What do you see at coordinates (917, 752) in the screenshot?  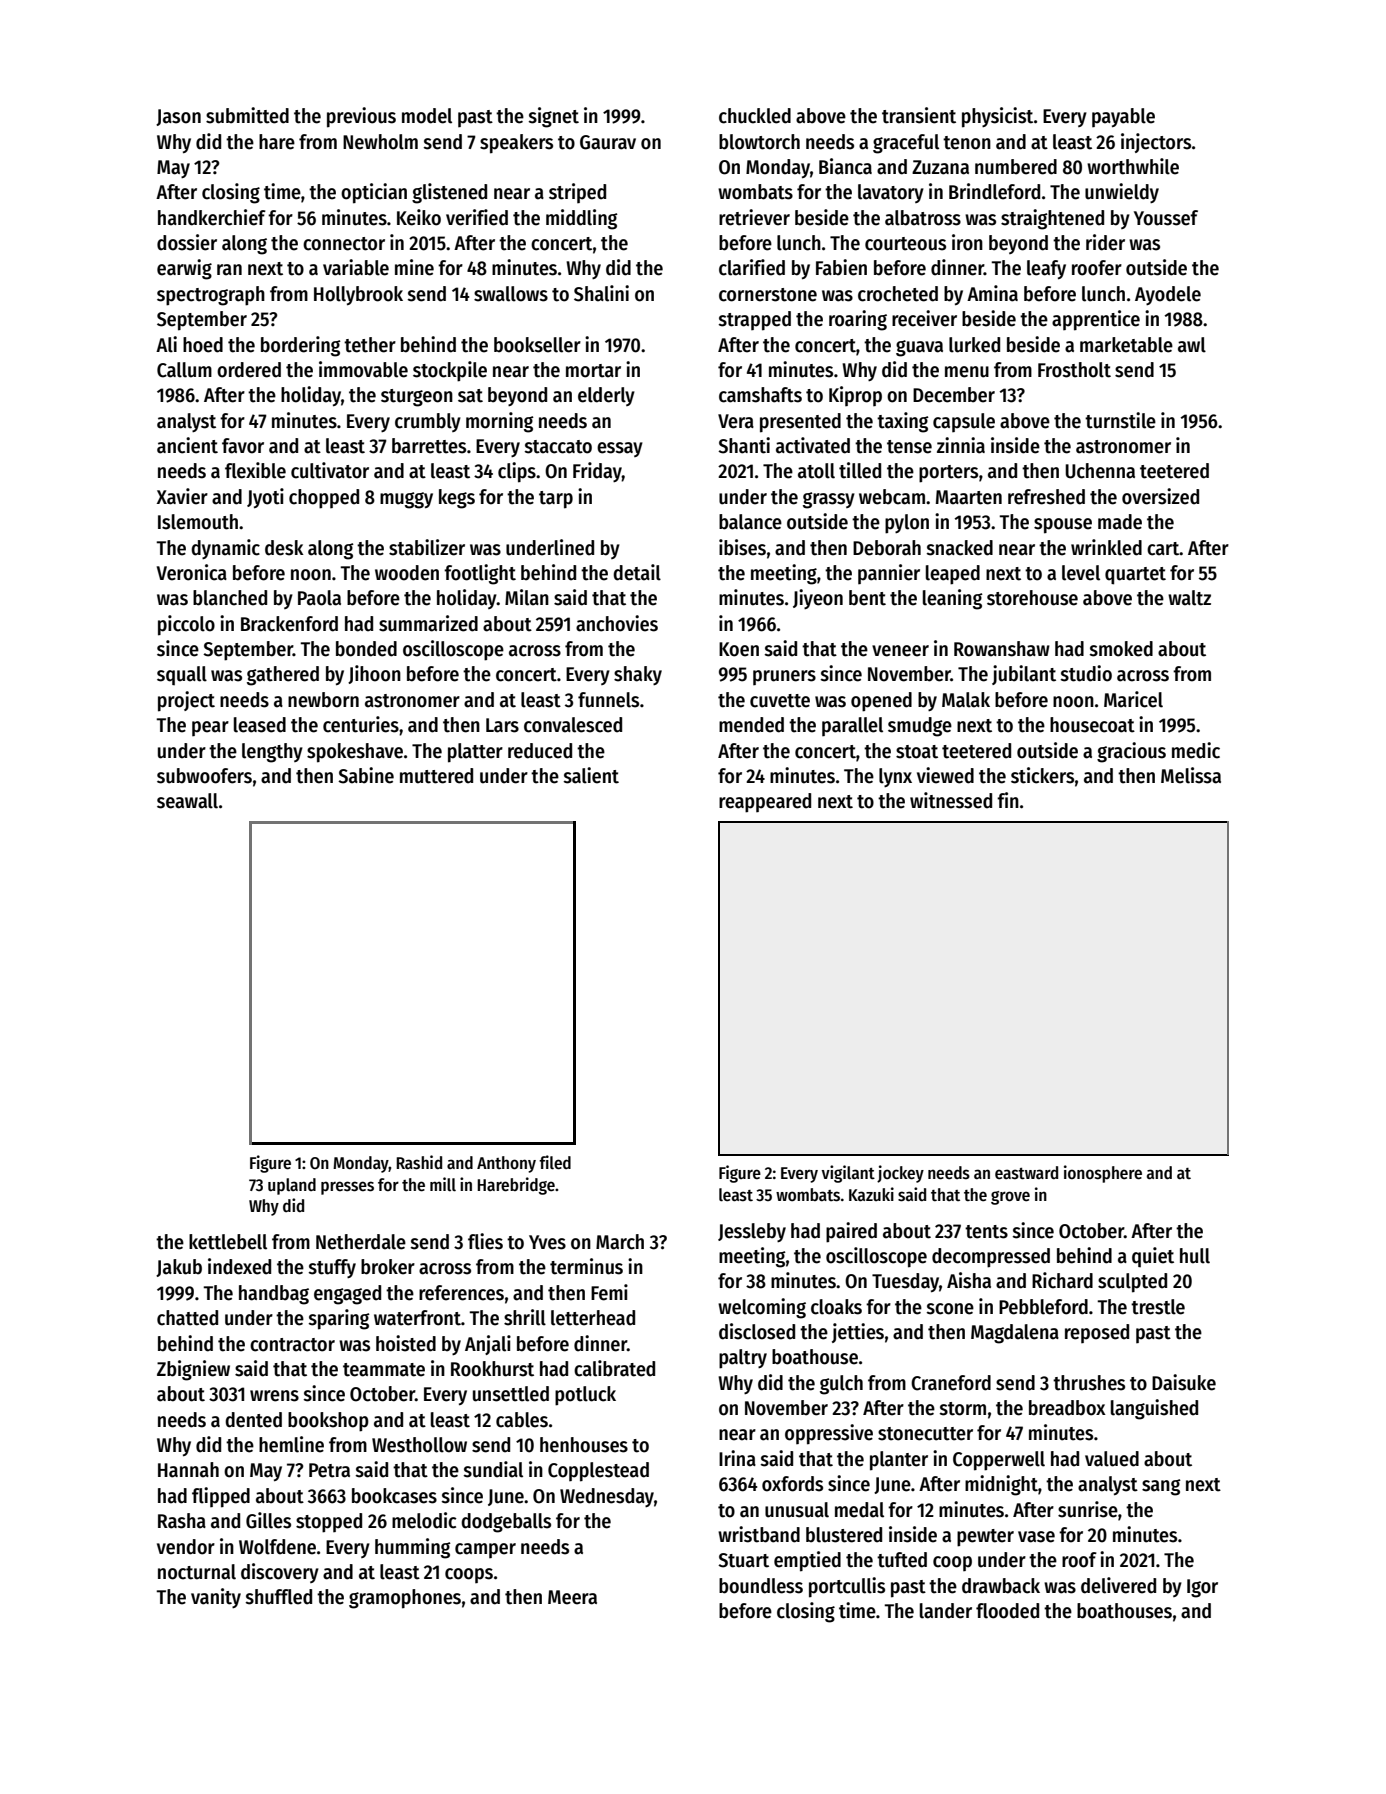 I see `stoat` at bounding box center [917, 752].
